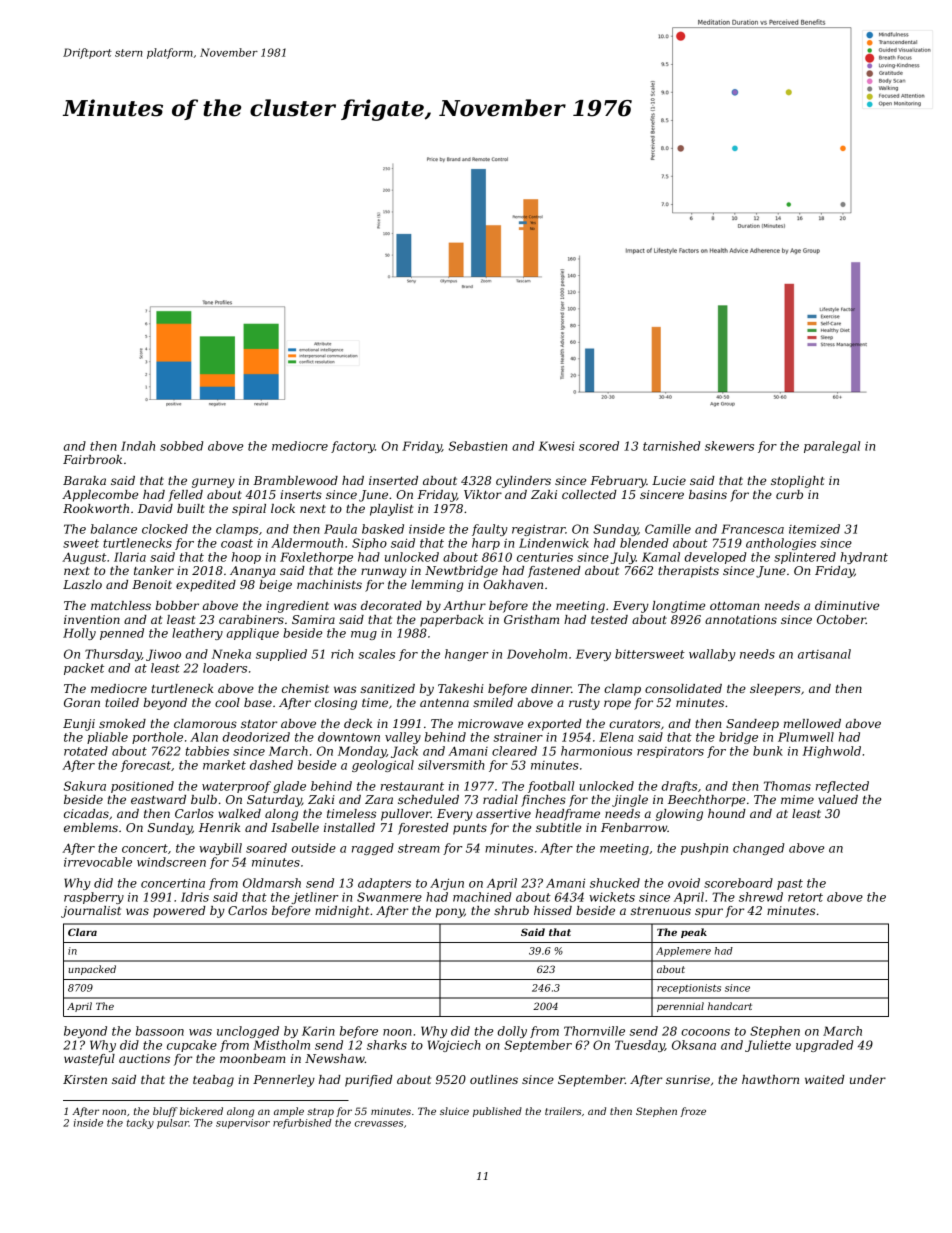  What do you see at coordinates (706, 801) in the image?
I see `Beechthorpe` at bounding box center [706, 801].
